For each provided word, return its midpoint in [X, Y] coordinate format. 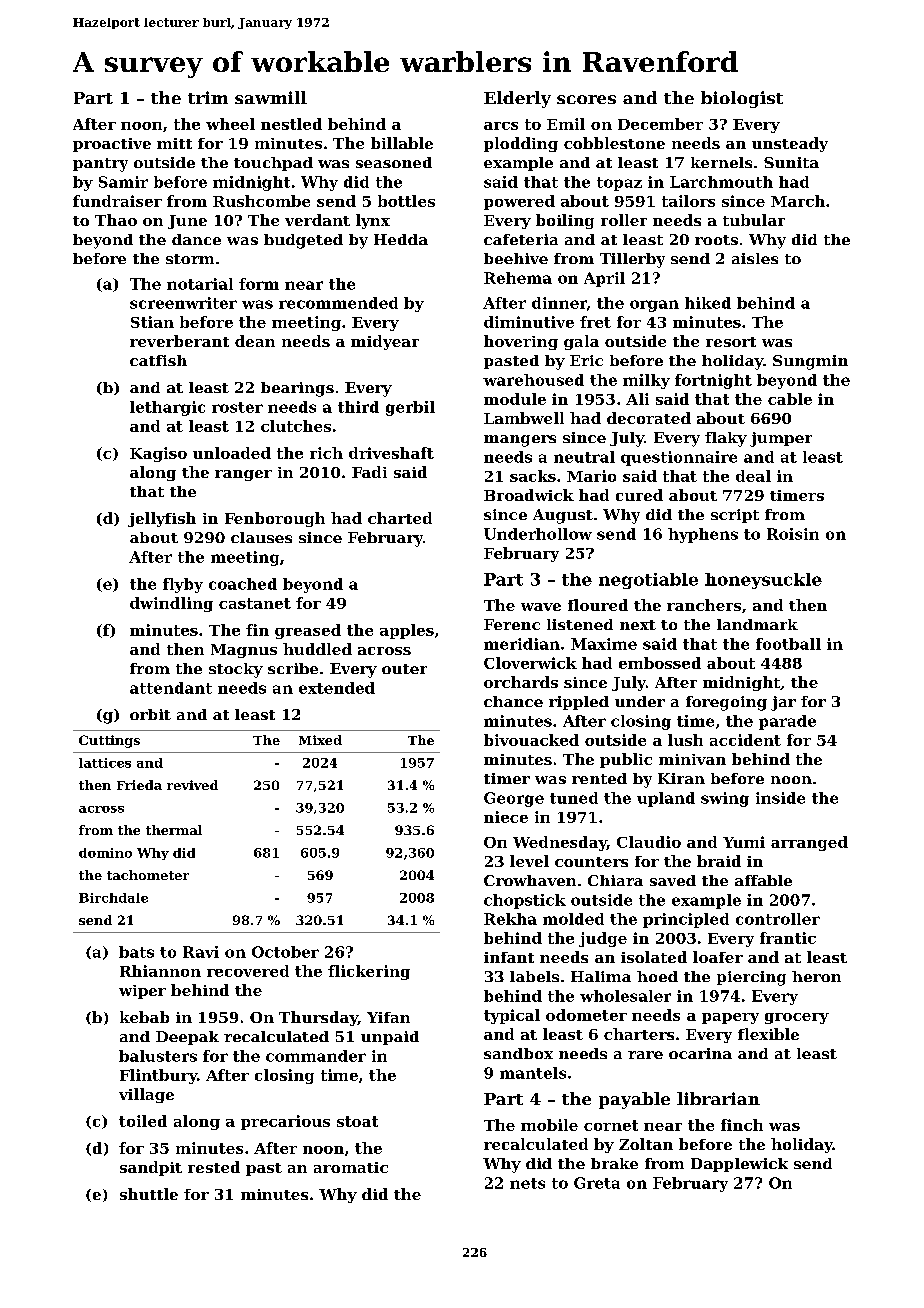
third [358, 407]
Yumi [744, 842]
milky [646, 381]
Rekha [510, 919]
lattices [105, 763]
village [146, 1095]
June [187, 222]
